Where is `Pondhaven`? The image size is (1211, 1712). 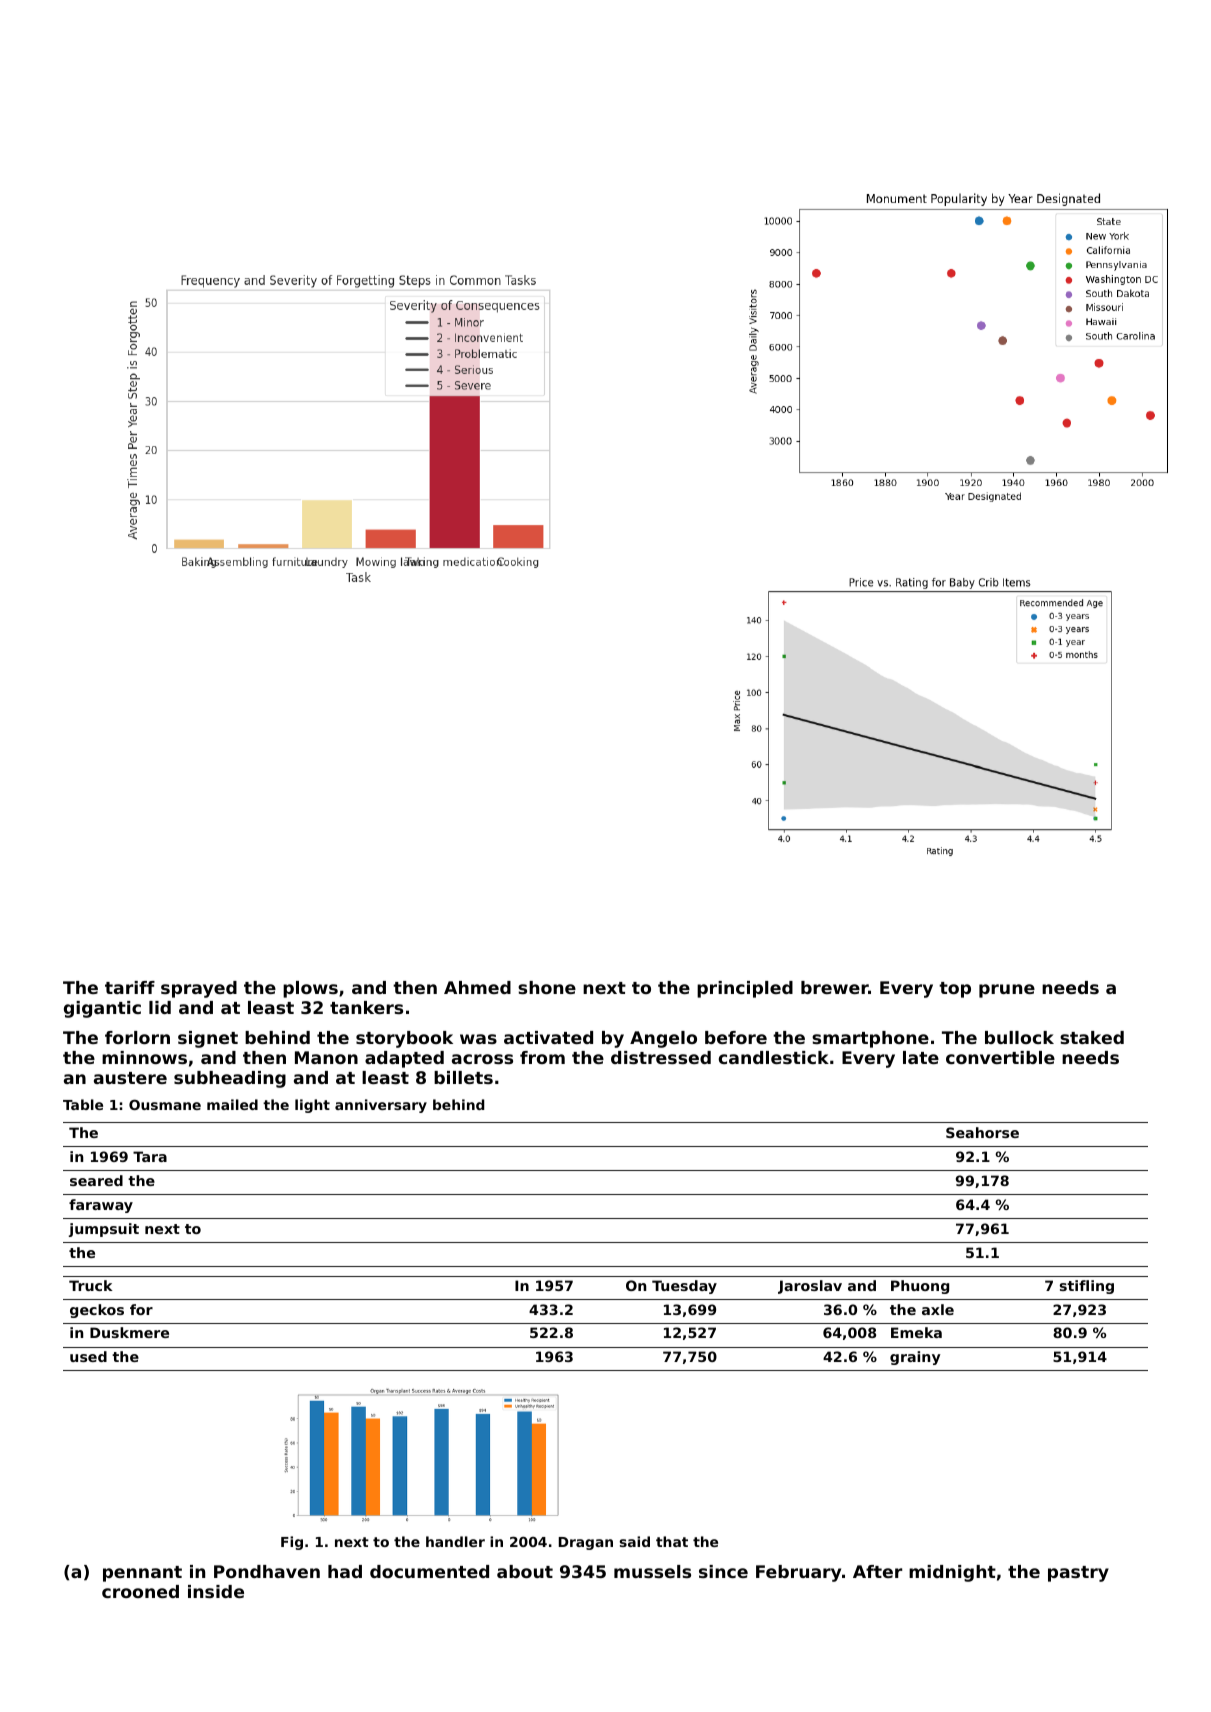
Pondhaven is located at coordinates (267, 1571).
